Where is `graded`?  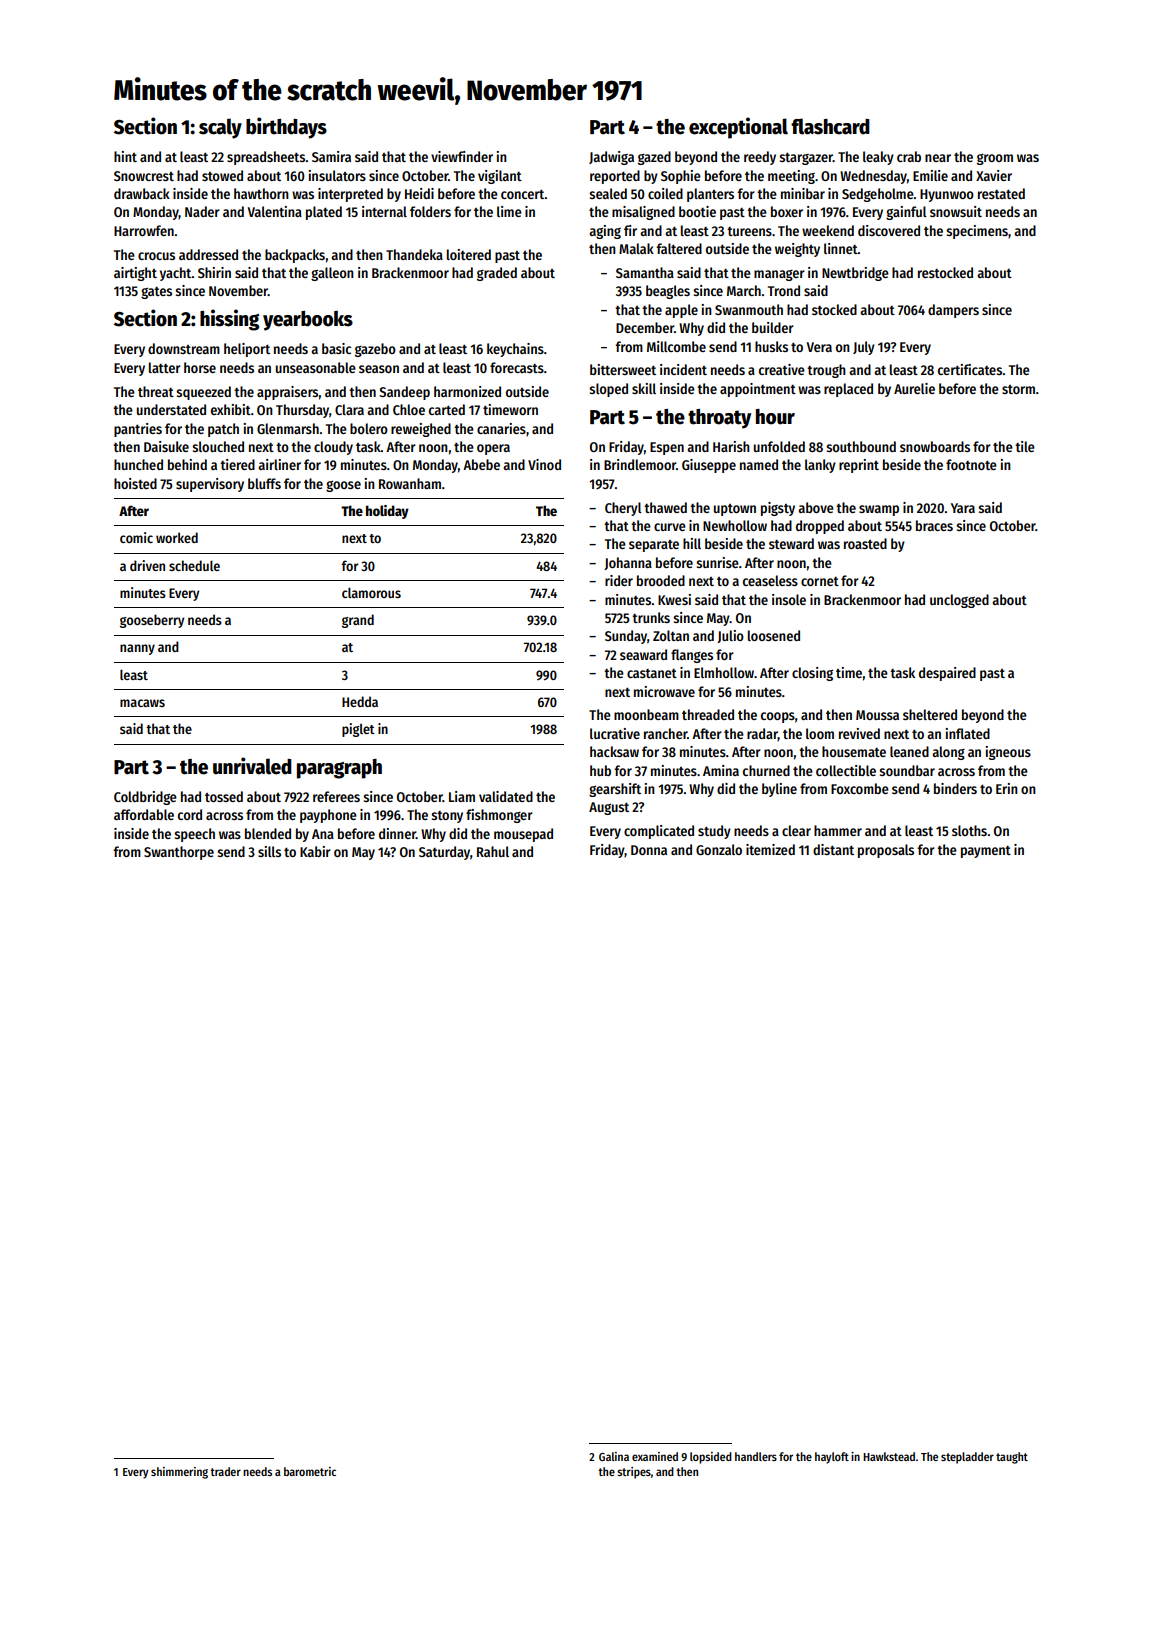 graded is located at coordinates (497, 274).
